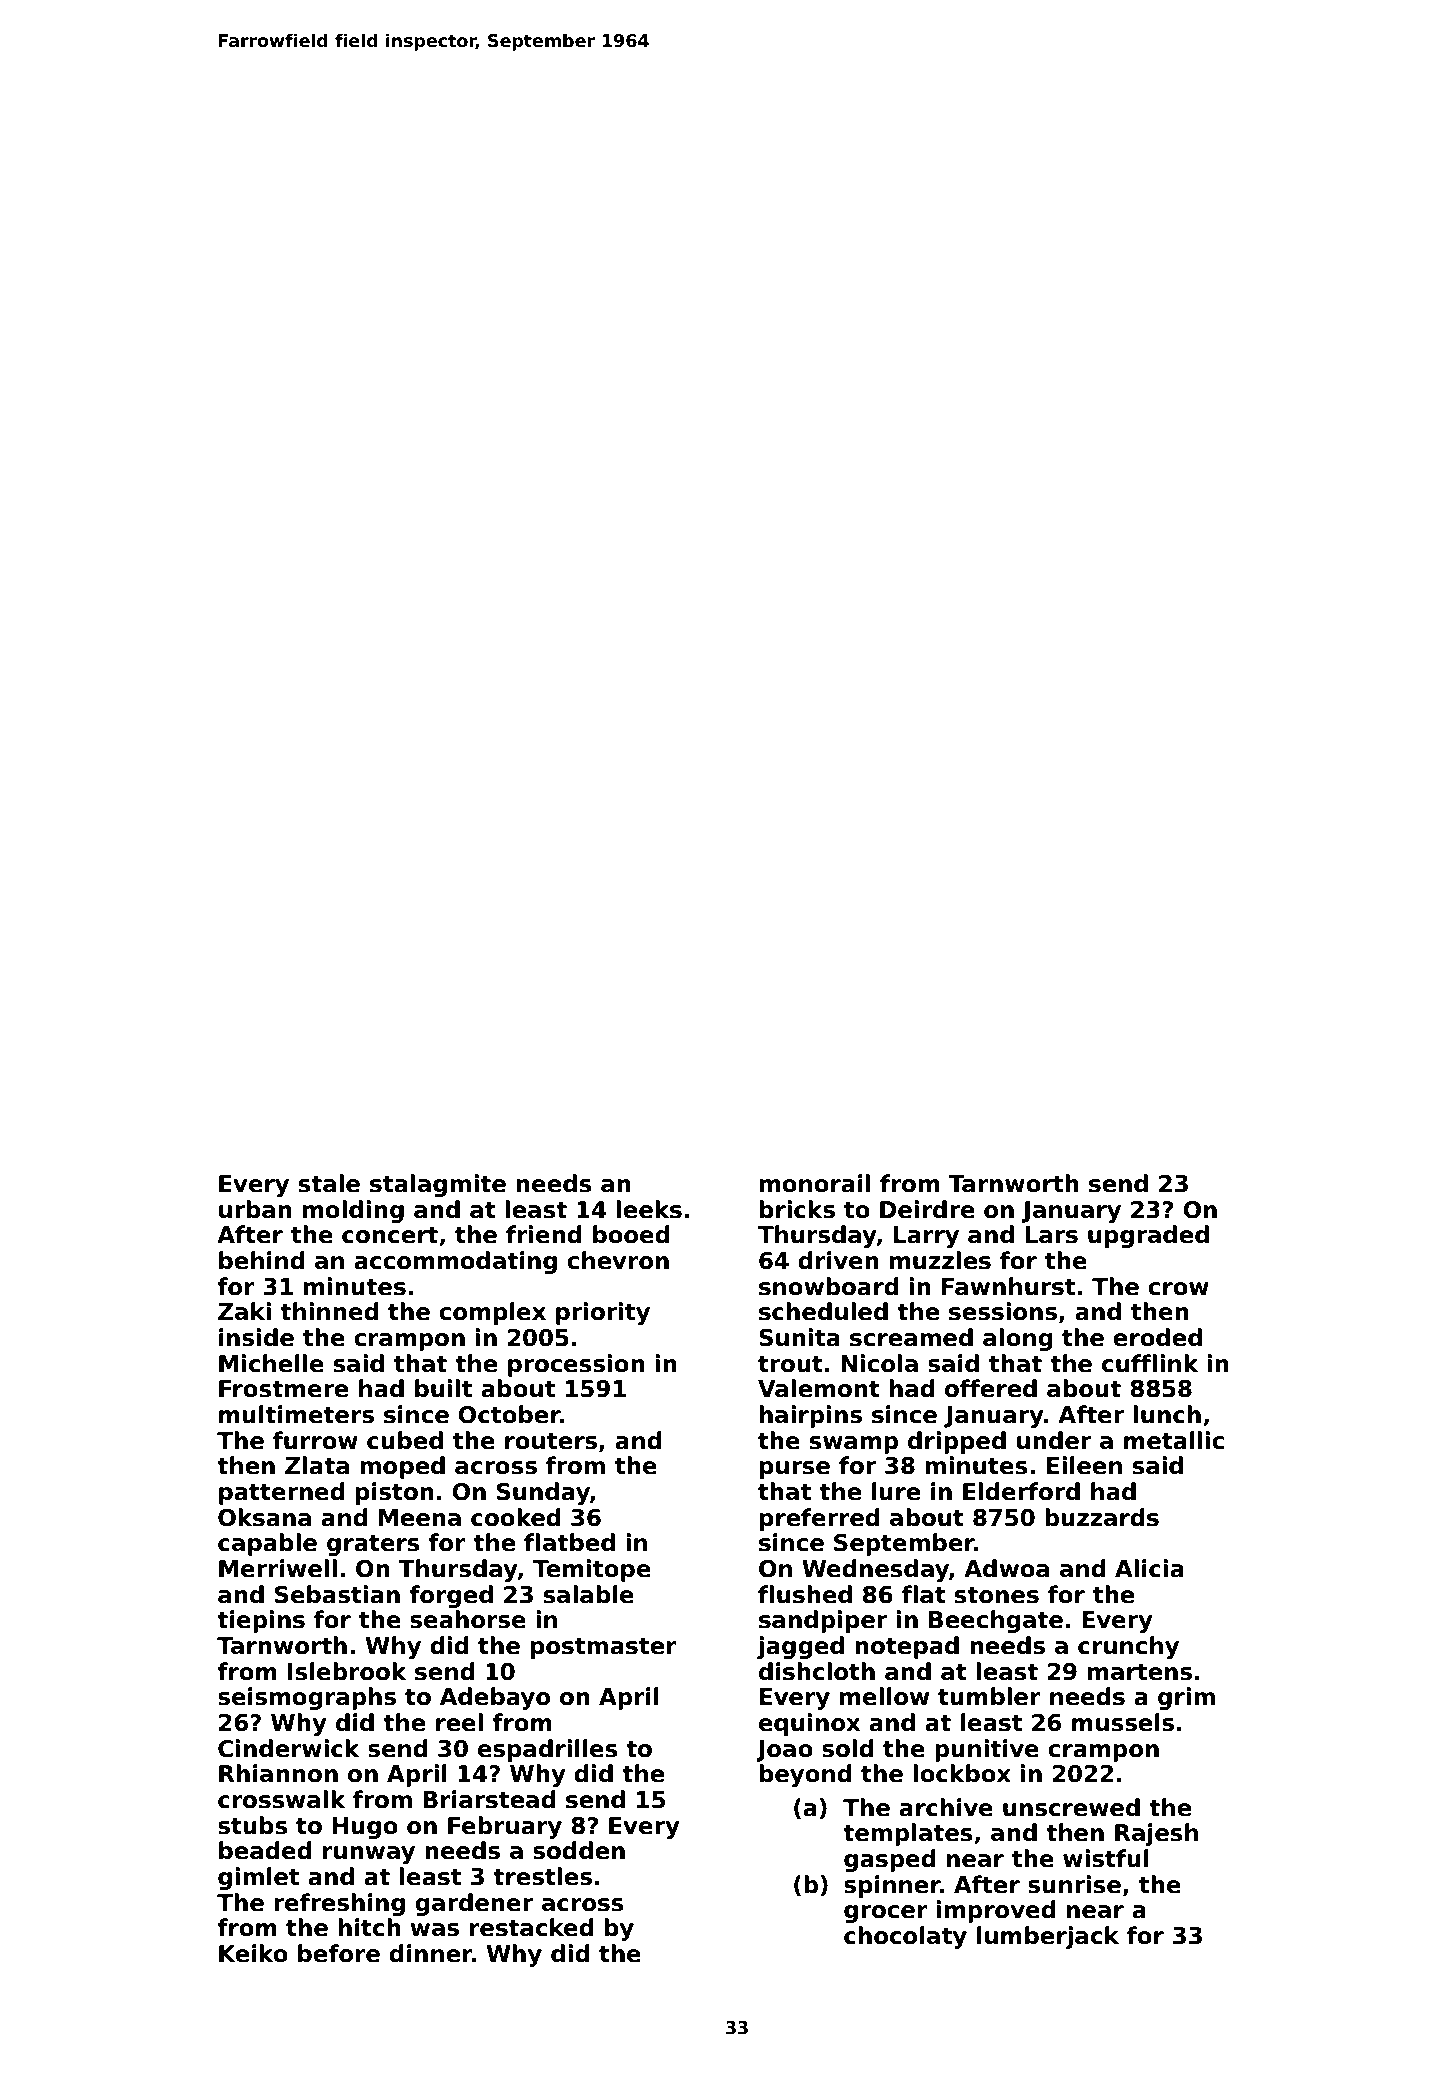 The height and width of the image is (2100, 1450). What do you see at coordinates (1006, 1568) in the image?
I see `Adwoa` at bounding box center [1006, 1568].
